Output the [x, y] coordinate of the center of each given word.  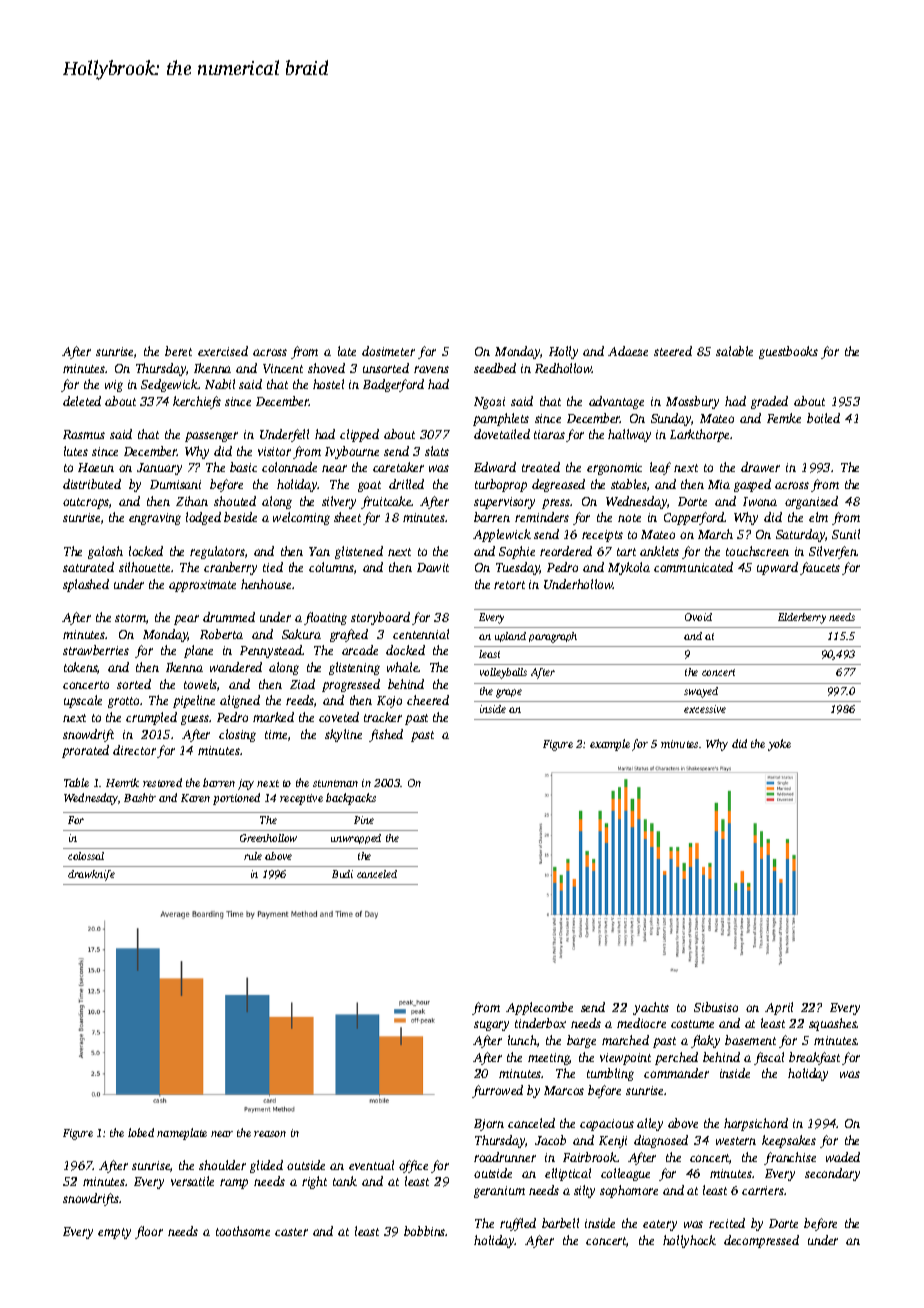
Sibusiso [716, 1007]
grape [509, 693]
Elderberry [802, 618]
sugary [491, 1026]
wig [114, 386]
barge [581, 1041]
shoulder [222, 1165]
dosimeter [388, 351]
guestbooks [788, 352]
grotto [123, 702]
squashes [833, 1024]
